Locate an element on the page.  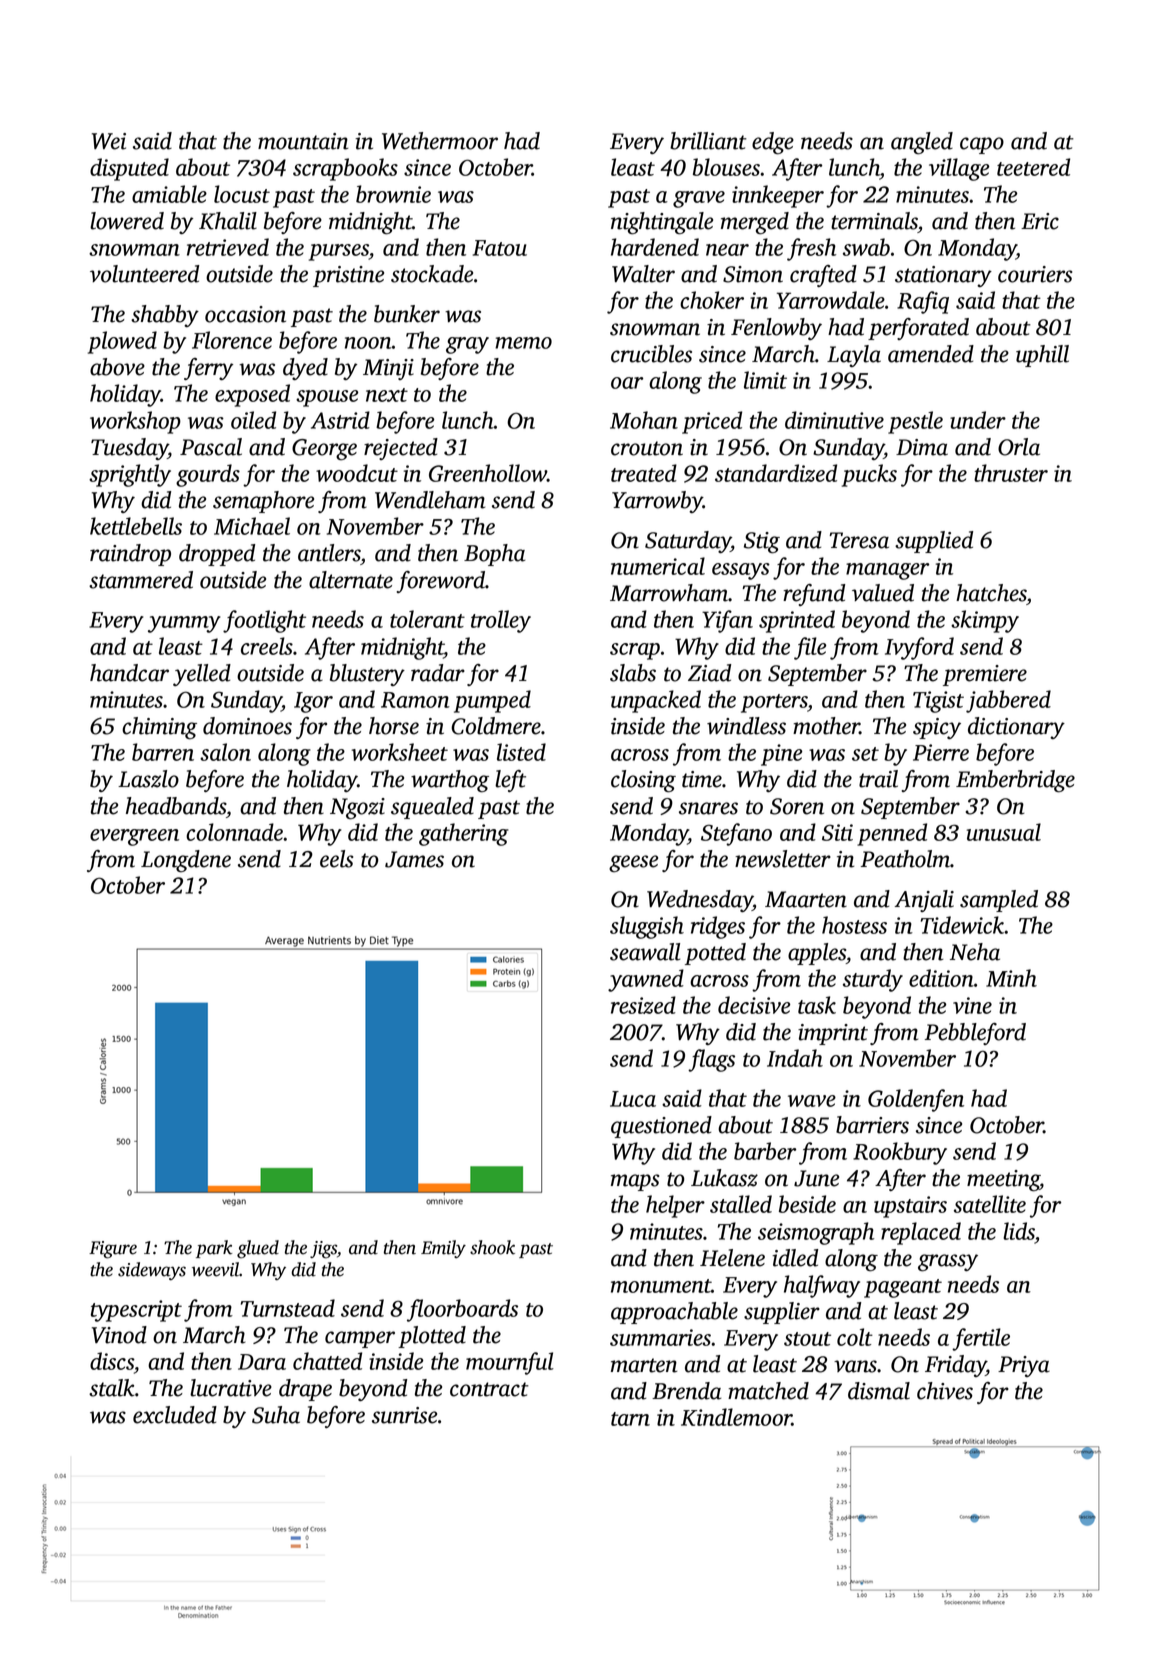
weevil is located at coordinates (215, 1269).
